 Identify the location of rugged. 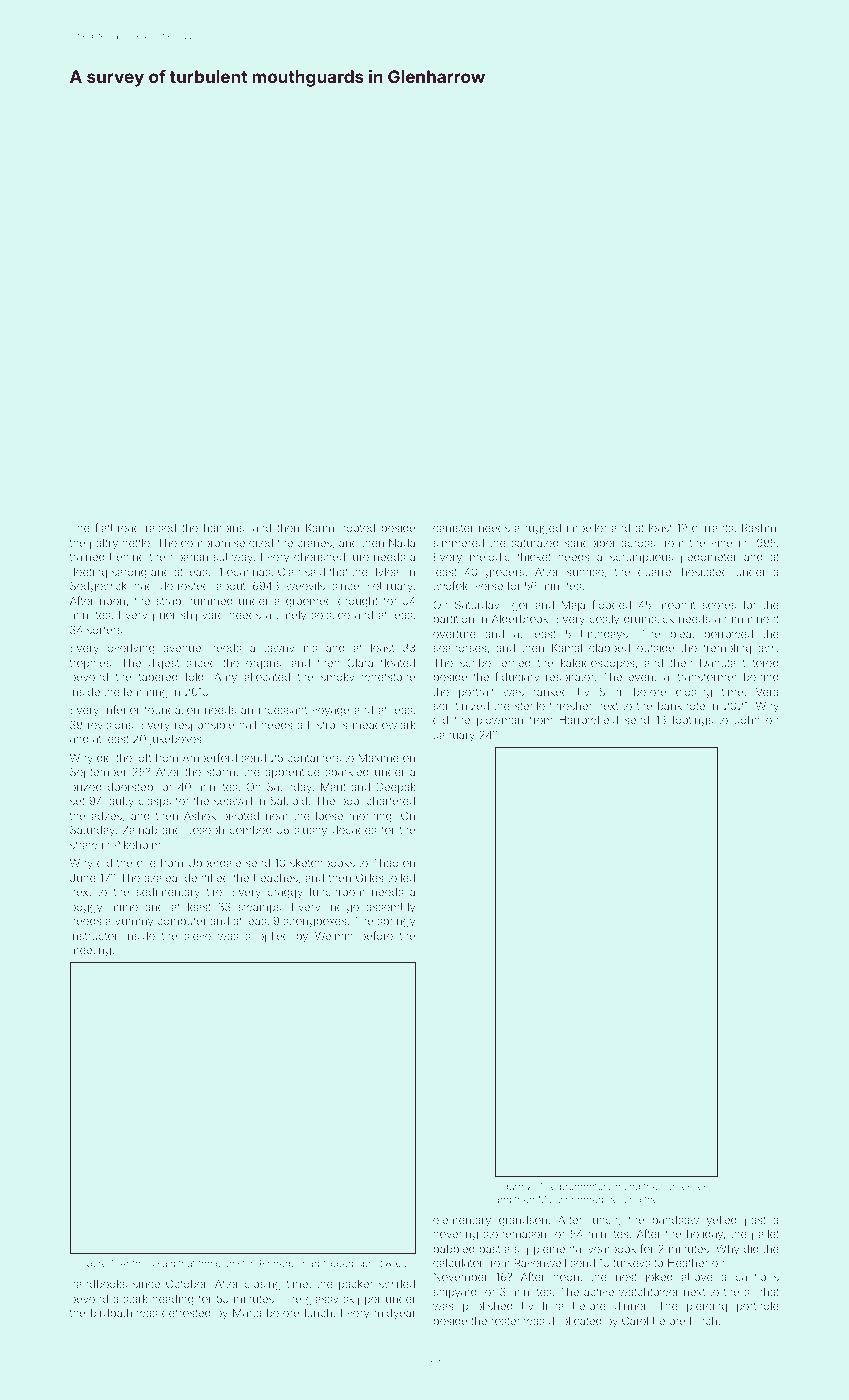
(543, 529).
